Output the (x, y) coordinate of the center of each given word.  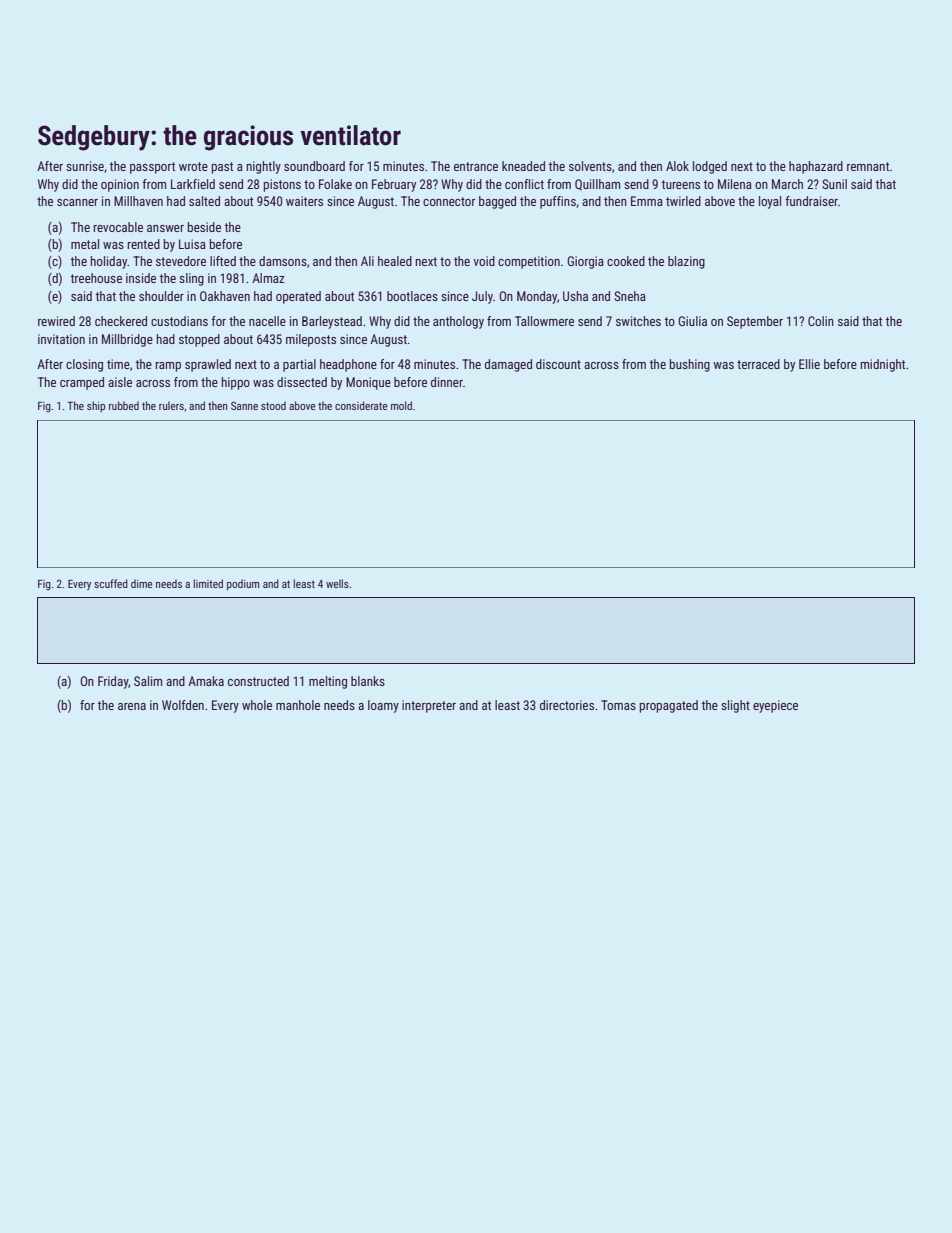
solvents (590, 166)
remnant (868, 166)
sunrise (85, 166)
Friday (113, 682)
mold (401, 405)
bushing (690, 365)
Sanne (244, 405)
